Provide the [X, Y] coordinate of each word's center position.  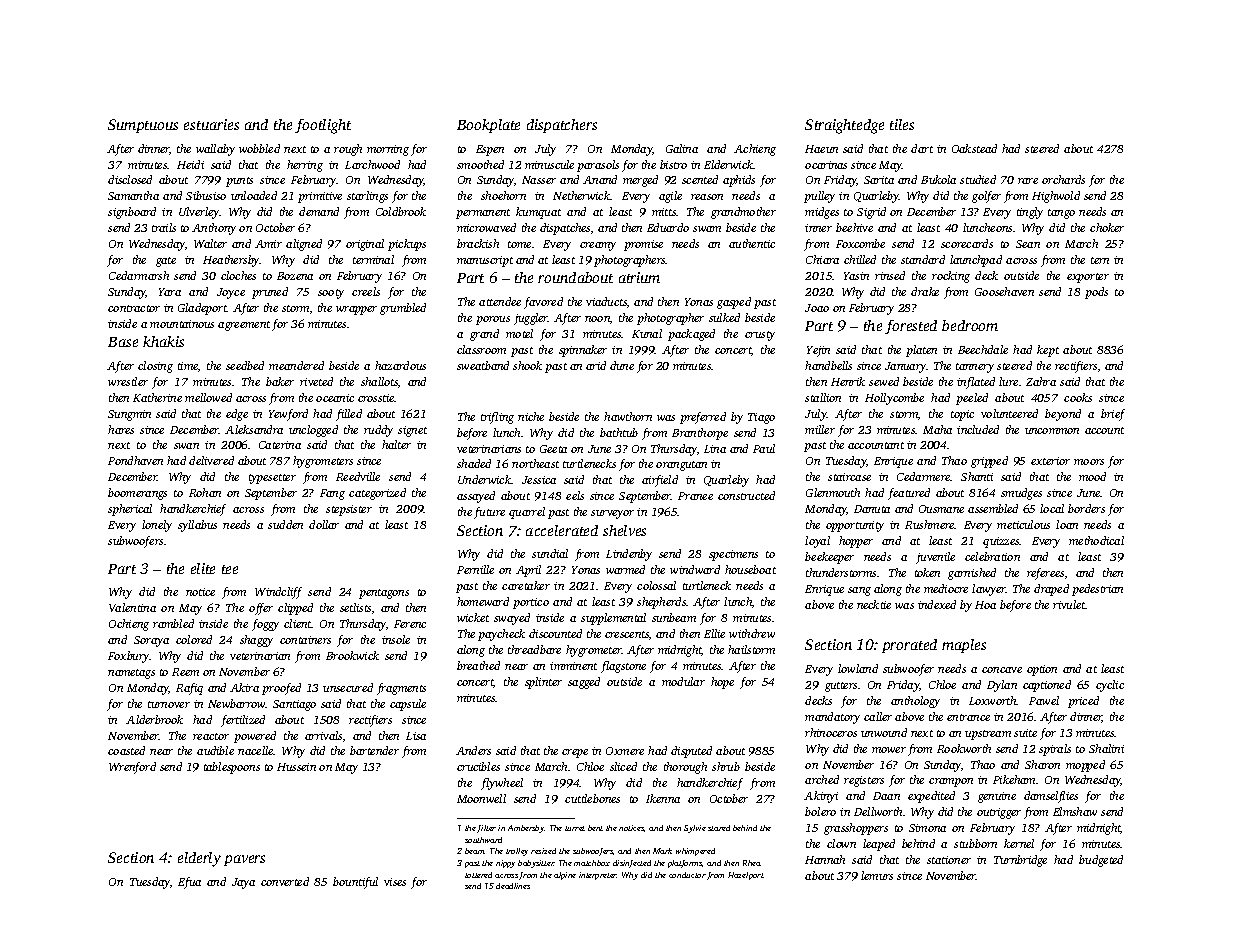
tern [1100, 260]
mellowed [208, 397]
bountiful [355, 883]
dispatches [565, 229]
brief [1113, 415]
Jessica [539, 480]
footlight [323, 126]
